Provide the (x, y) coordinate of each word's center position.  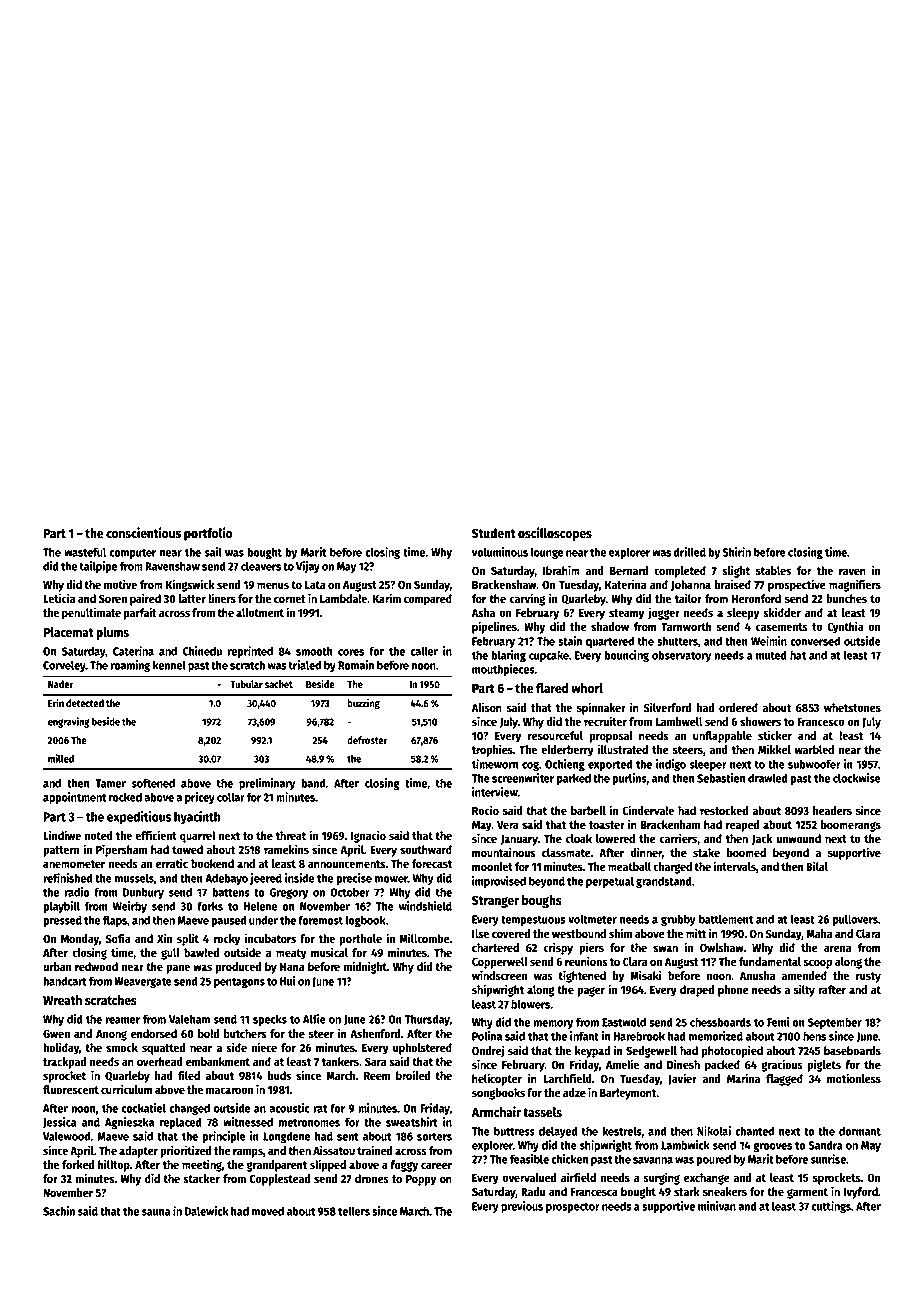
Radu (533, 1191)
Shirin (737, 552)
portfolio (208, 534)
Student (494, 533)
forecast (432, 863)
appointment (74, 798)
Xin (165, 938)
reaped (743, 826)
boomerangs (851, 826)
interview (495, 792)
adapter (138, 1152)
